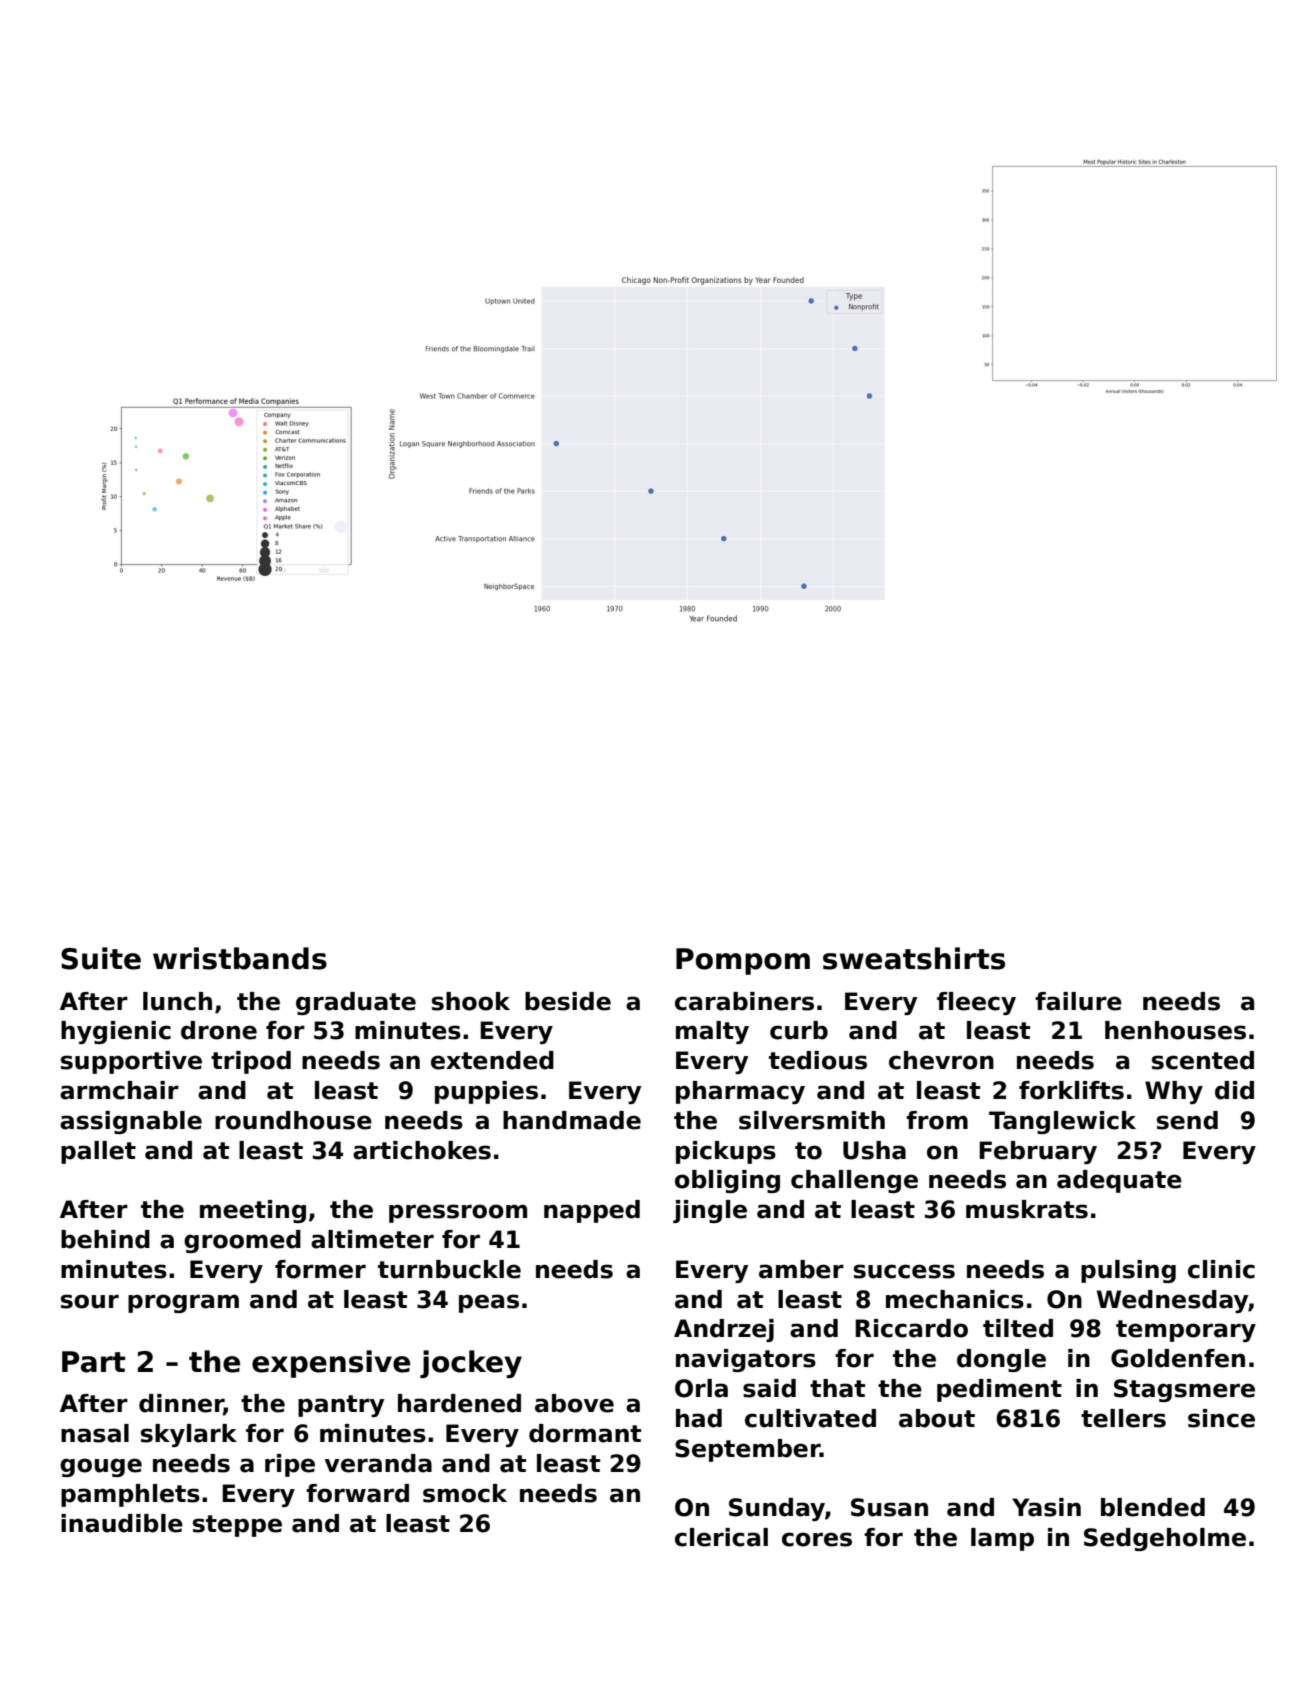  Describe the element at coordinates (976, 1003) in the document. I see `fleecy` at that location.
